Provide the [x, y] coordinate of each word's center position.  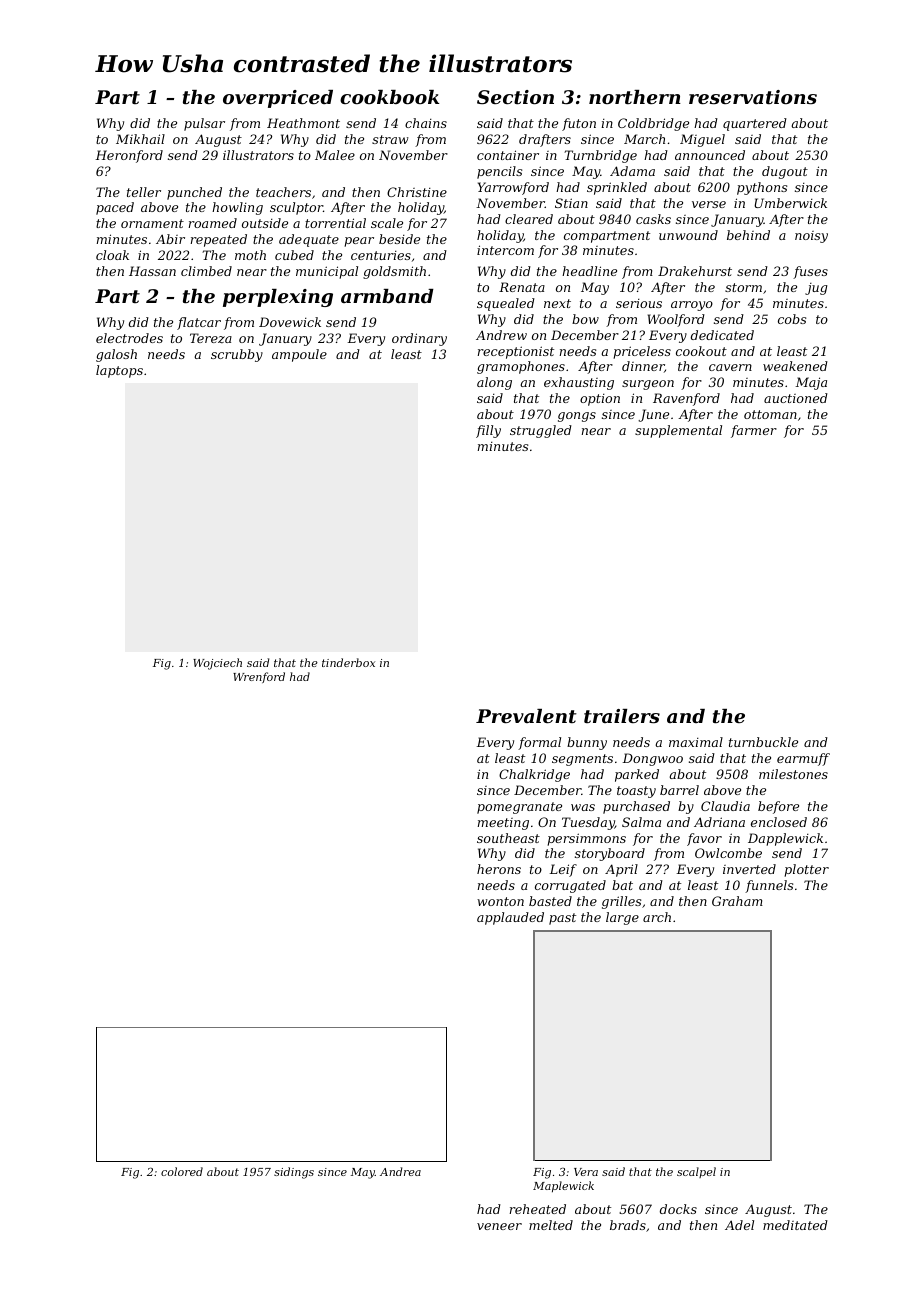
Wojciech [217, 664]
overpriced [278, 99]
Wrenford [259, 677]
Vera [586, 1172]
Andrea [400, 1171]
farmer [754, 431]
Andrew [501, 335]
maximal [696, 742]
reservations [753, 97]
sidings [294, 1173]
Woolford [676, 320]
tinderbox [348, 662]
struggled [541, 431]
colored [182, 1171]
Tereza [211, 338]
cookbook [389, 97]
